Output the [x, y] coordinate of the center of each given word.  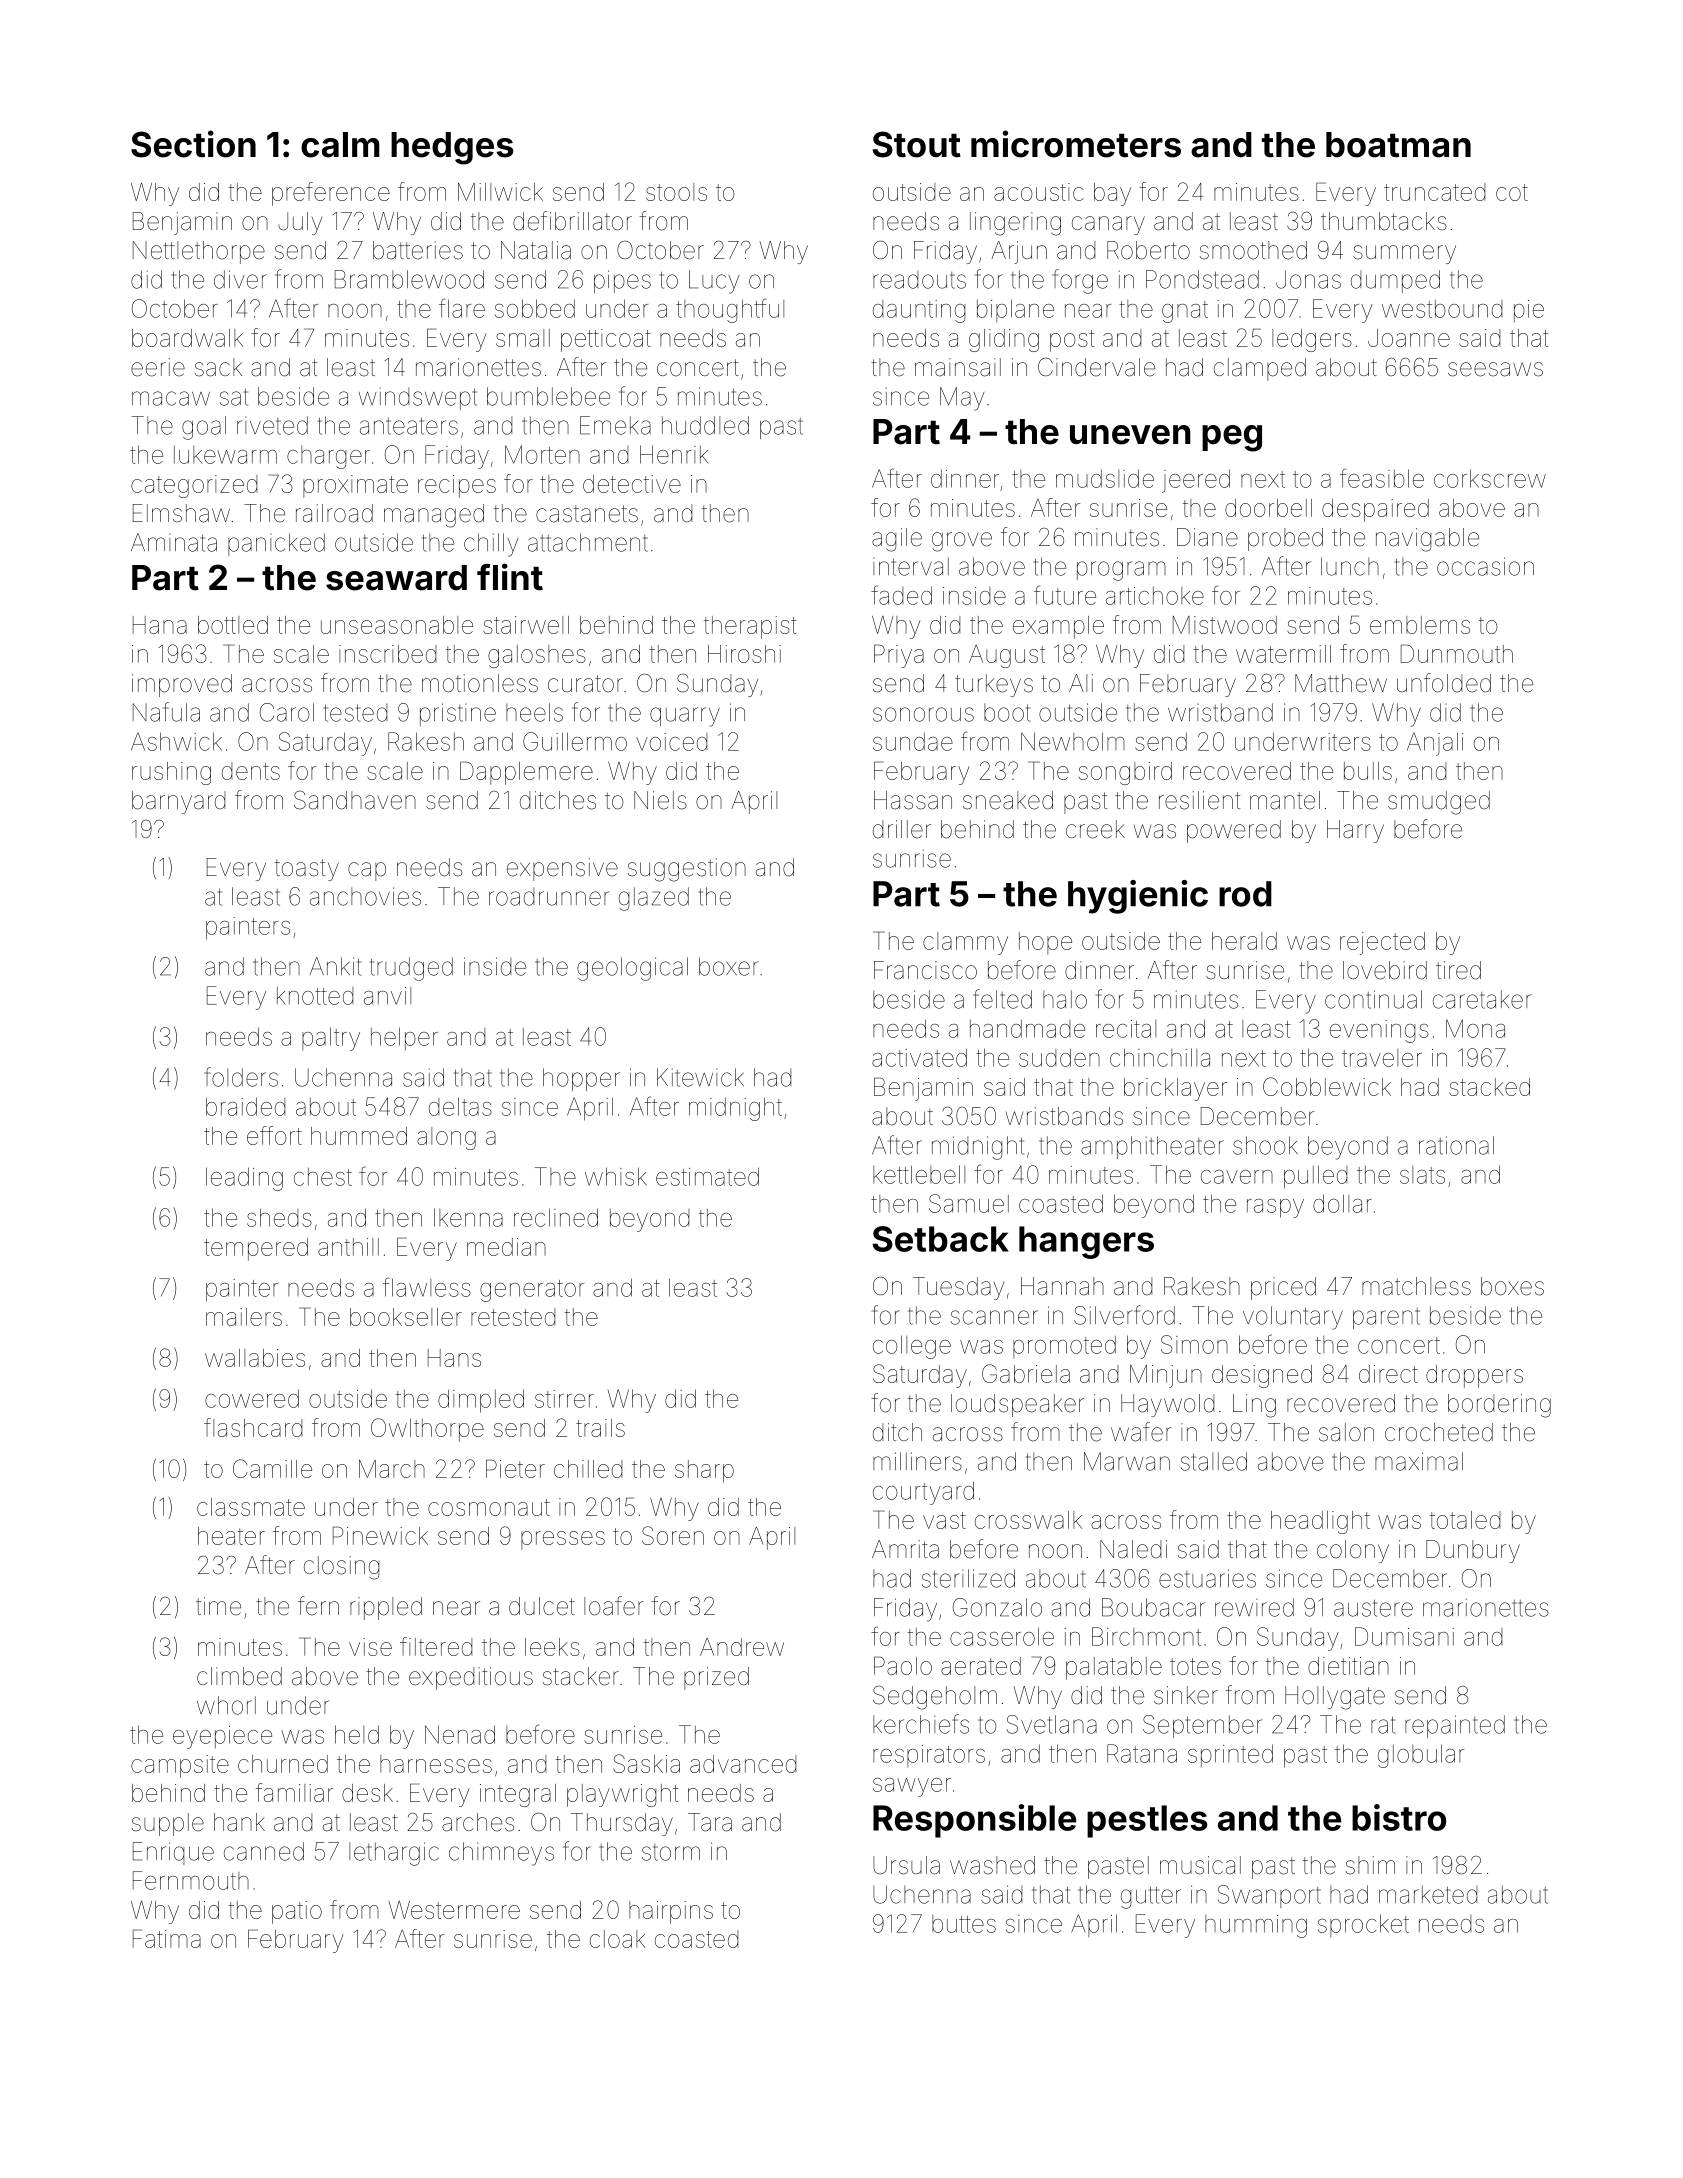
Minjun [1166, 1376]
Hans [454, 1358]
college [912, 1347]
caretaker [1482, 999]
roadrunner [549, 897]
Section [193, 144]
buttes [964, 1924]
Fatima [167, 1938]
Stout [917, 144]
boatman [1398, 145]
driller [902, 829]
